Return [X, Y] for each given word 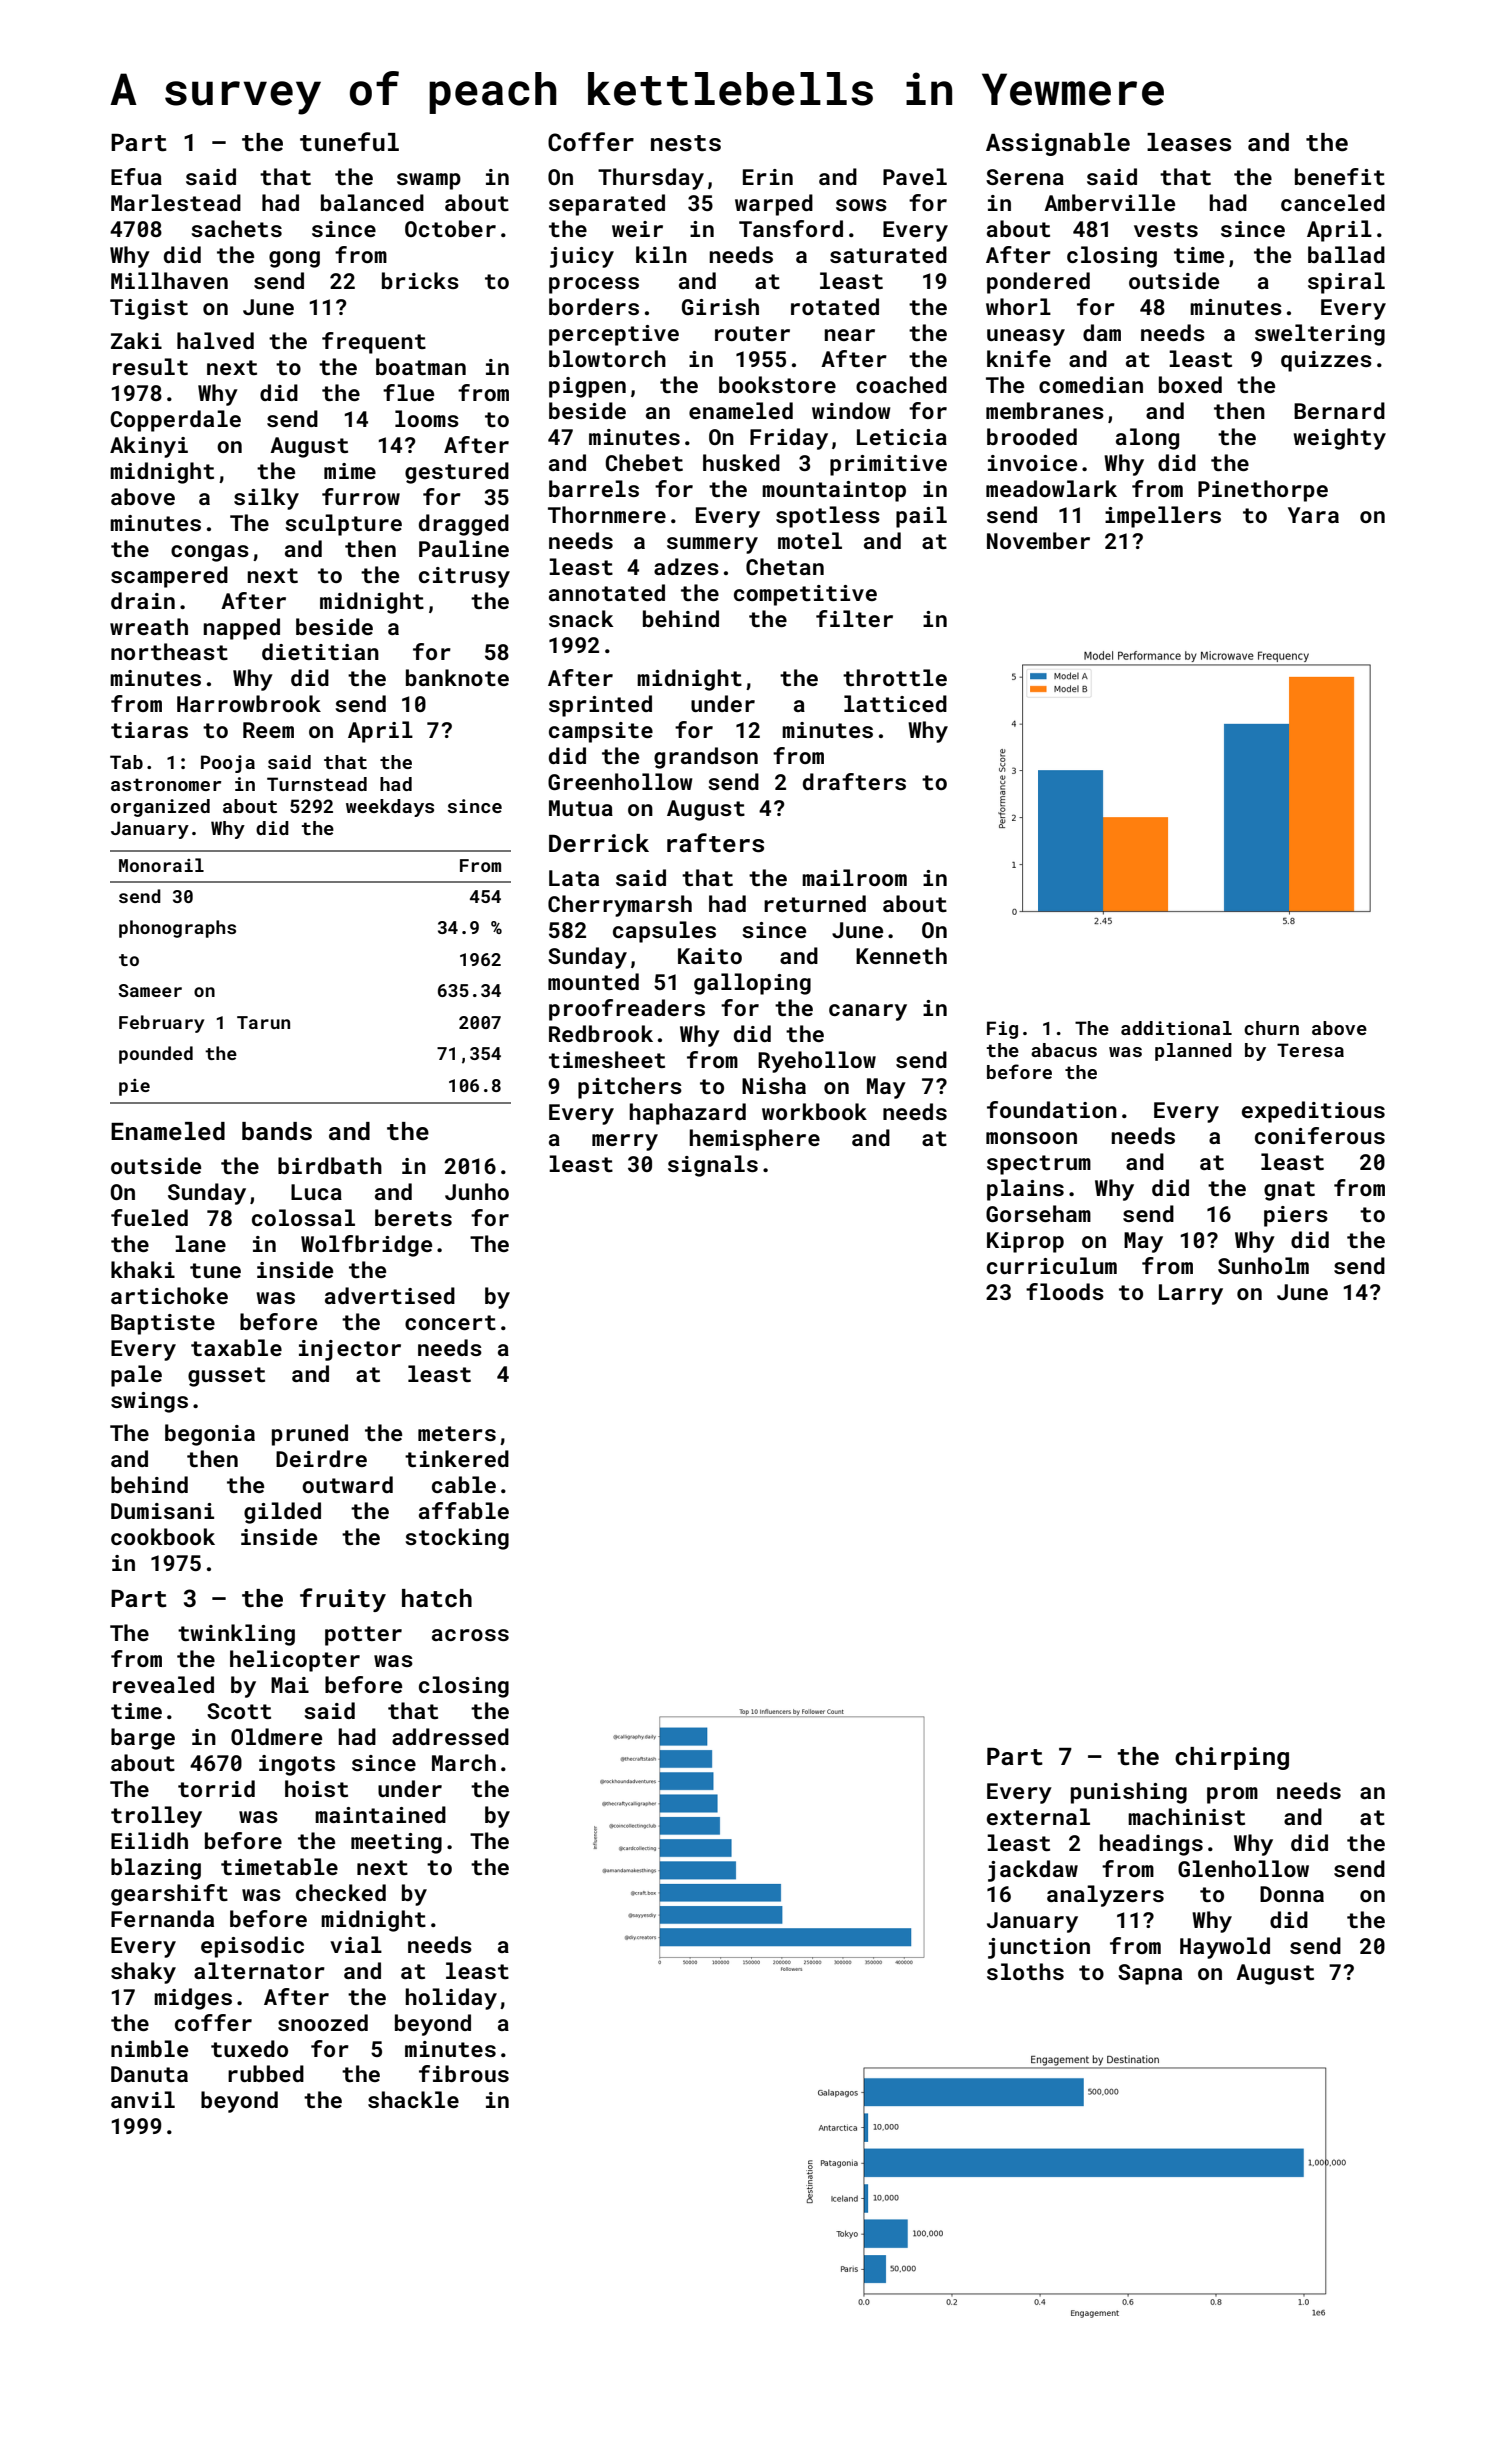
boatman [421, 366]
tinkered [457, 1458]
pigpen [587, 387]
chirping [1232, 1758]
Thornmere [607, 514]
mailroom [854, 877]
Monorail [161, 865]
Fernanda [162, 1918]
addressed [450, 1736]
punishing [1129, 1793]
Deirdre [321, 1458]
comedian [1091, 384]
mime [350, 471]
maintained [380, 1814]
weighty [1339, 439]
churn [1271, 1028]
